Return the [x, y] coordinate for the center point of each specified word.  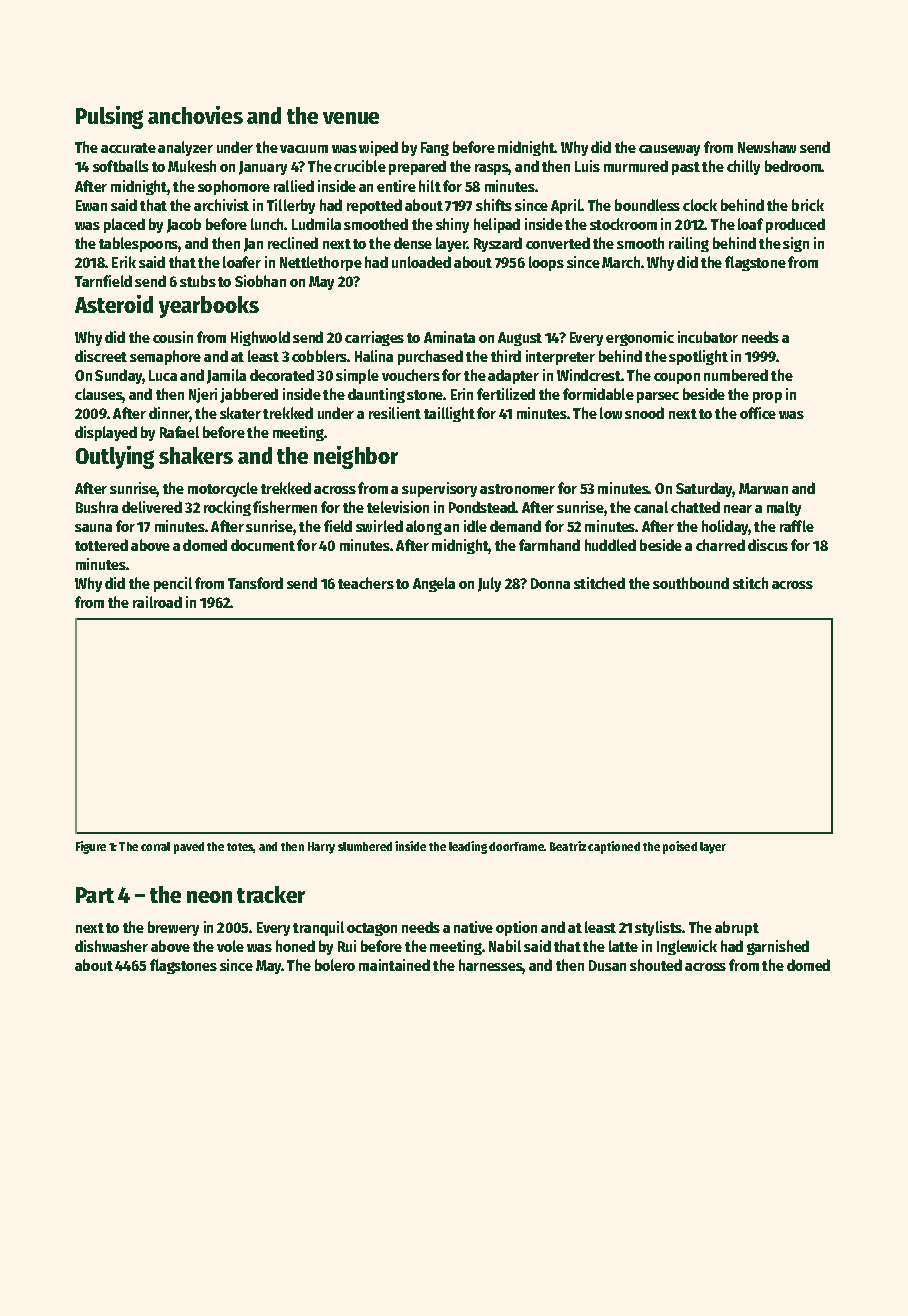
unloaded [421, 262]
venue [351, 118]
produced [795, 225]
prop [767, 397]
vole [230, 946]
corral [155, 846]
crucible [360, 166]
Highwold [260, 338]
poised [680, 847]
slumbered [365, 846]
